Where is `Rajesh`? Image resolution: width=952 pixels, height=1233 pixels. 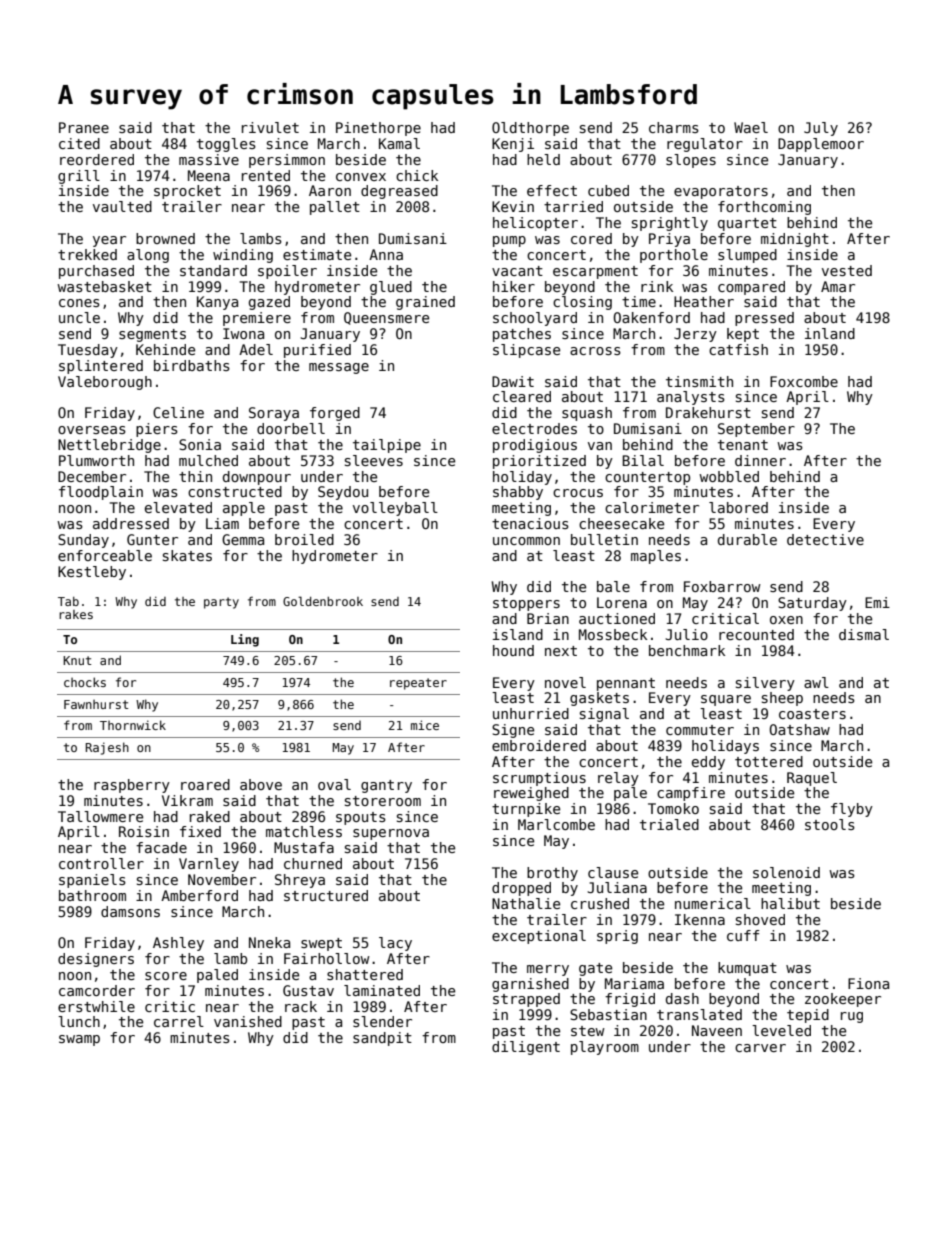
Rajesh is located at coordinates (107, 748).
